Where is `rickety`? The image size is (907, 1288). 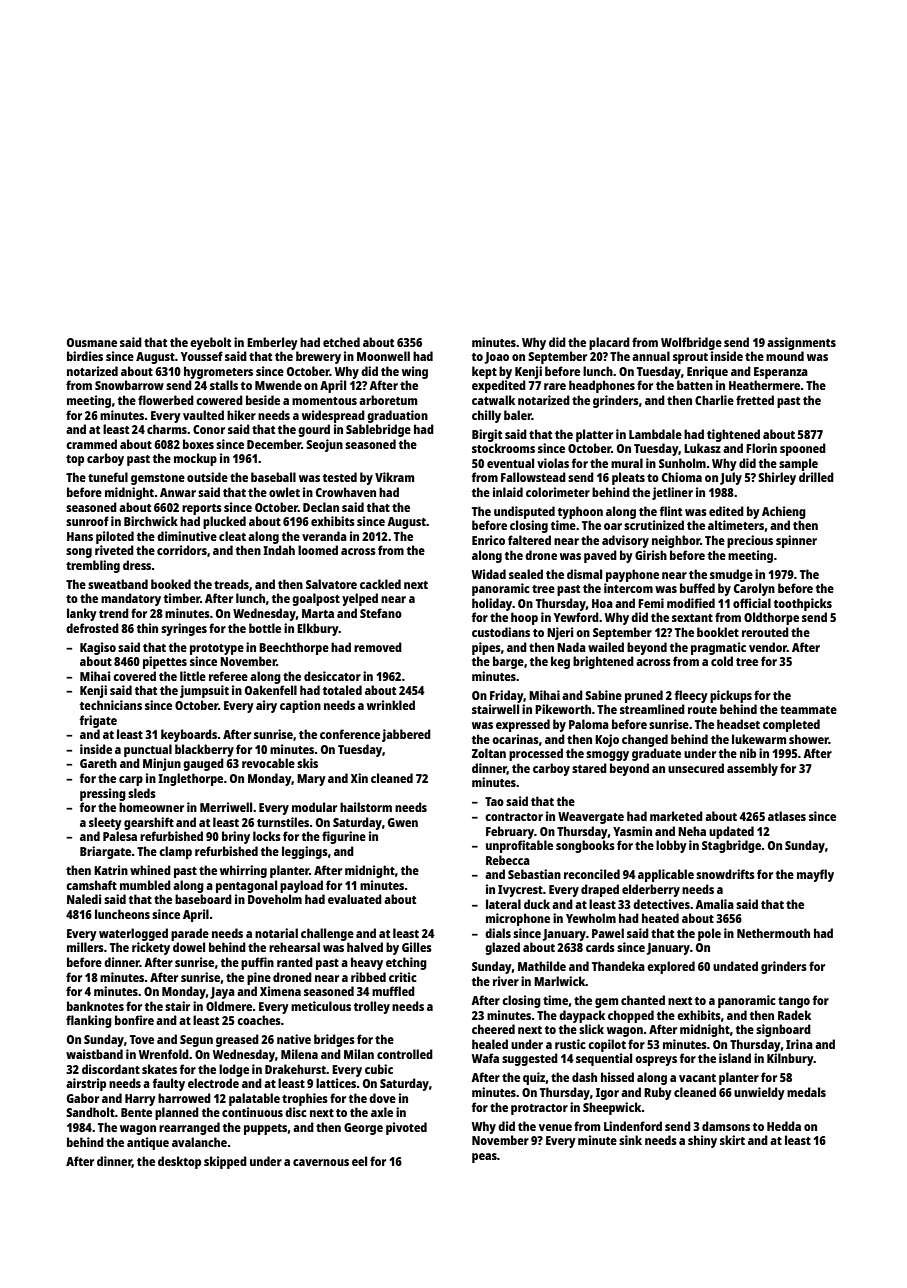
rickety is located at coordinates (151, 948).
